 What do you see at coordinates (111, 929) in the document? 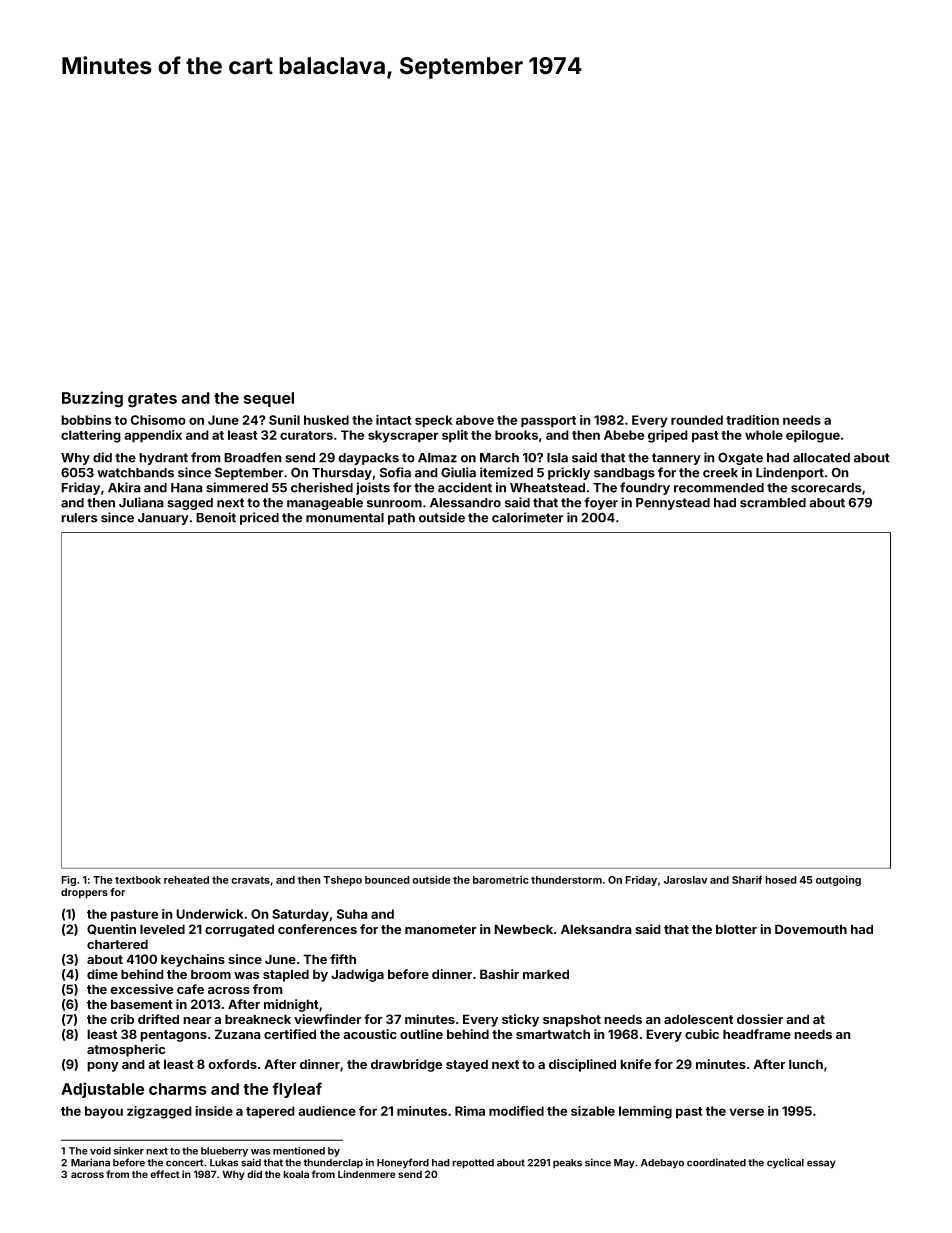
I see `Quentin` at bounding box center [111, 929].
